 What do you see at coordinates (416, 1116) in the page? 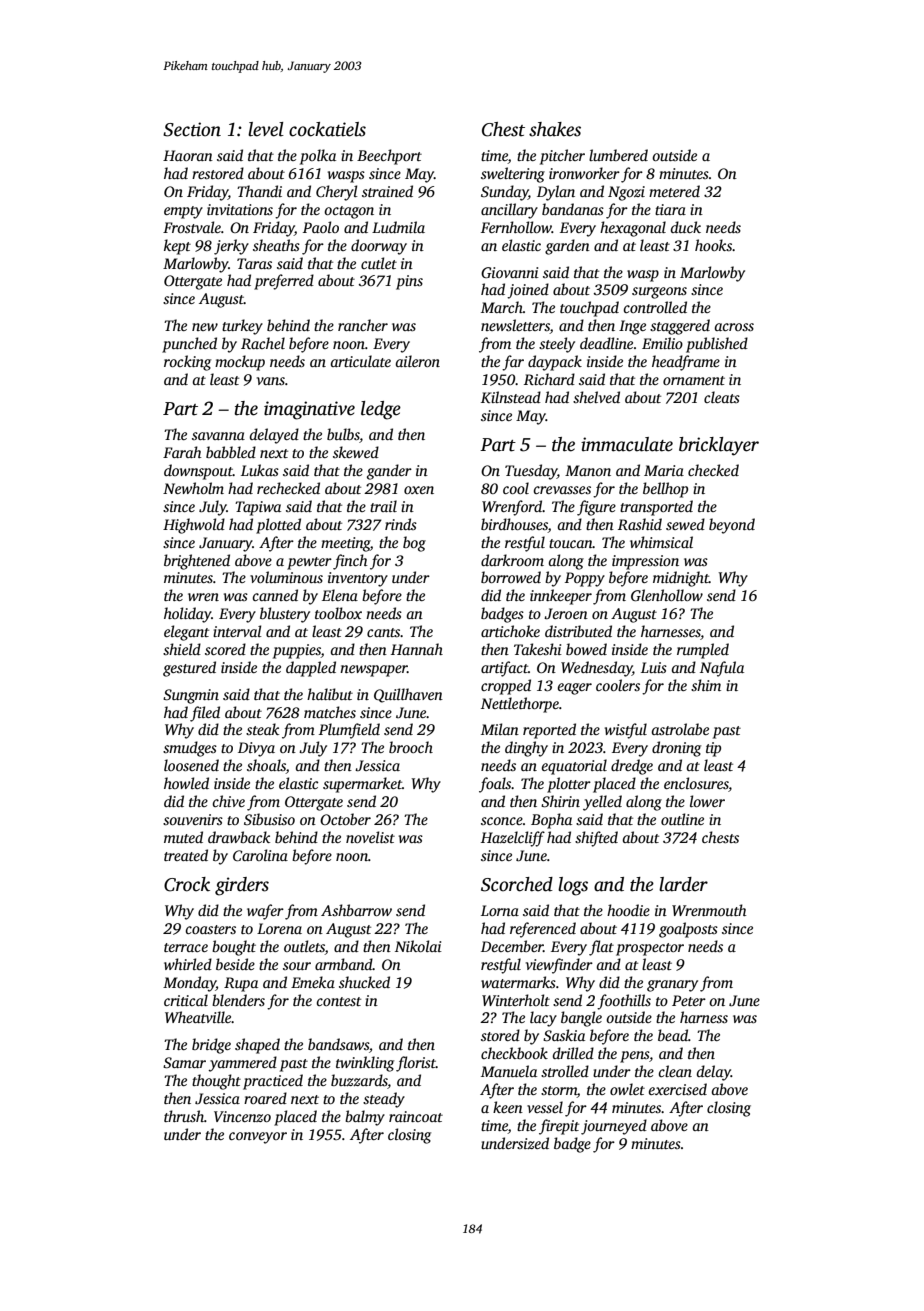
I see `raincoat` at bounding box center [416, 1116].
